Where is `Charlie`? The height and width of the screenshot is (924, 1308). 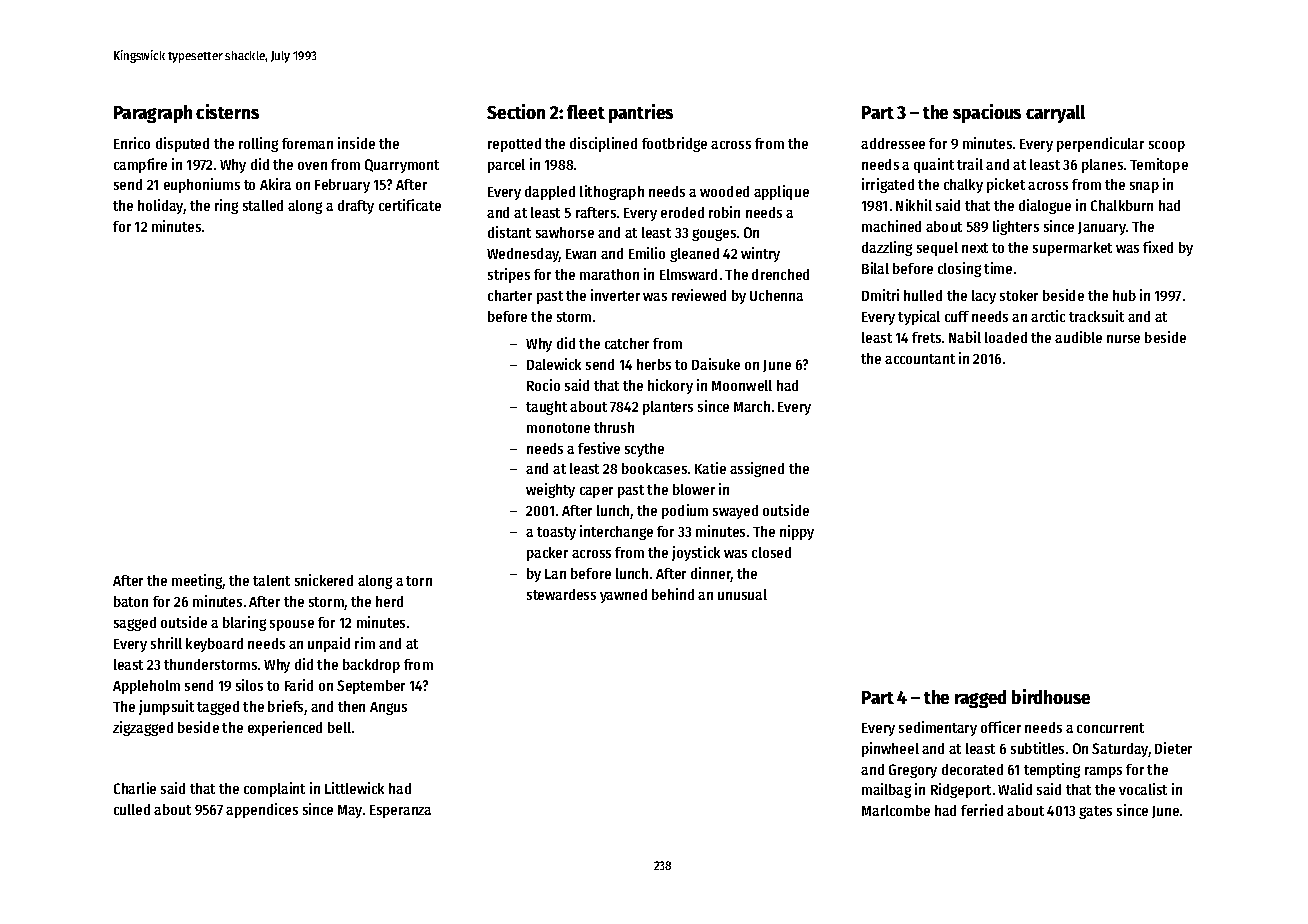
Charlie is located at coordinates (135, 788).
